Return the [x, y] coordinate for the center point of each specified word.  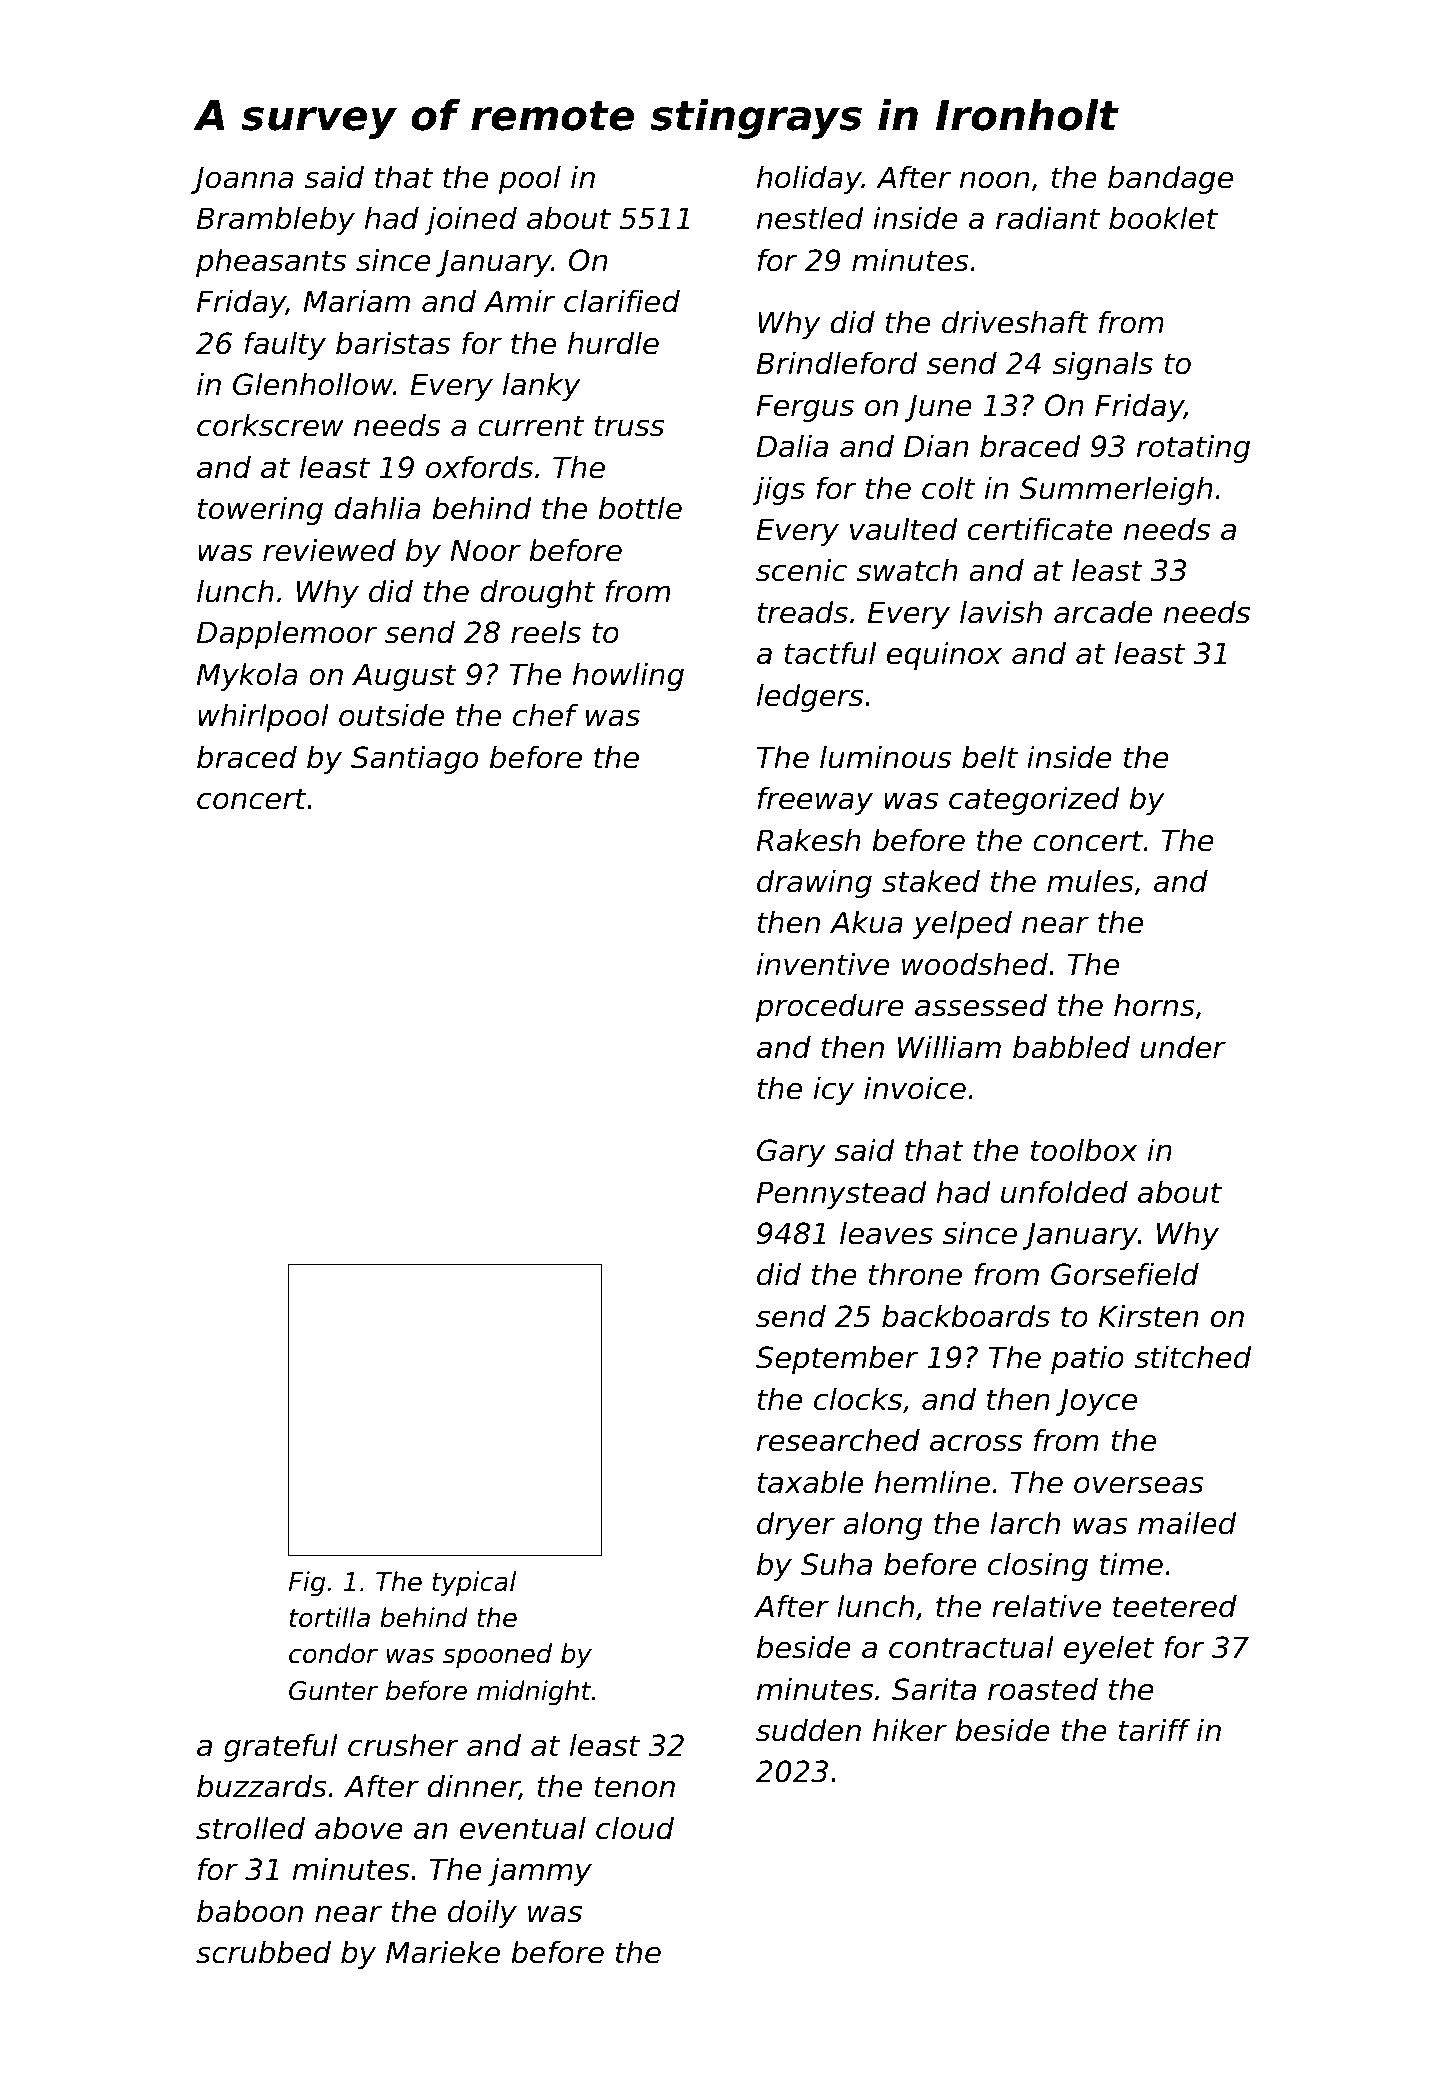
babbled [1071, 1047]
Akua [866, 922]
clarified [622, 301]
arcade [1103, 612]
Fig [307, 1584]
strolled [250, 1828]
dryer [796, 1526]
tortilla [330, 1617]
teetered [1175, 1606]
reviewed [329, 550]
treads [802, 612]
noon [994, 180]
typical [474, 1584]
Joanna [242, 180]
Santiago [414, 760]
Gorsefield [1125, 1274]
